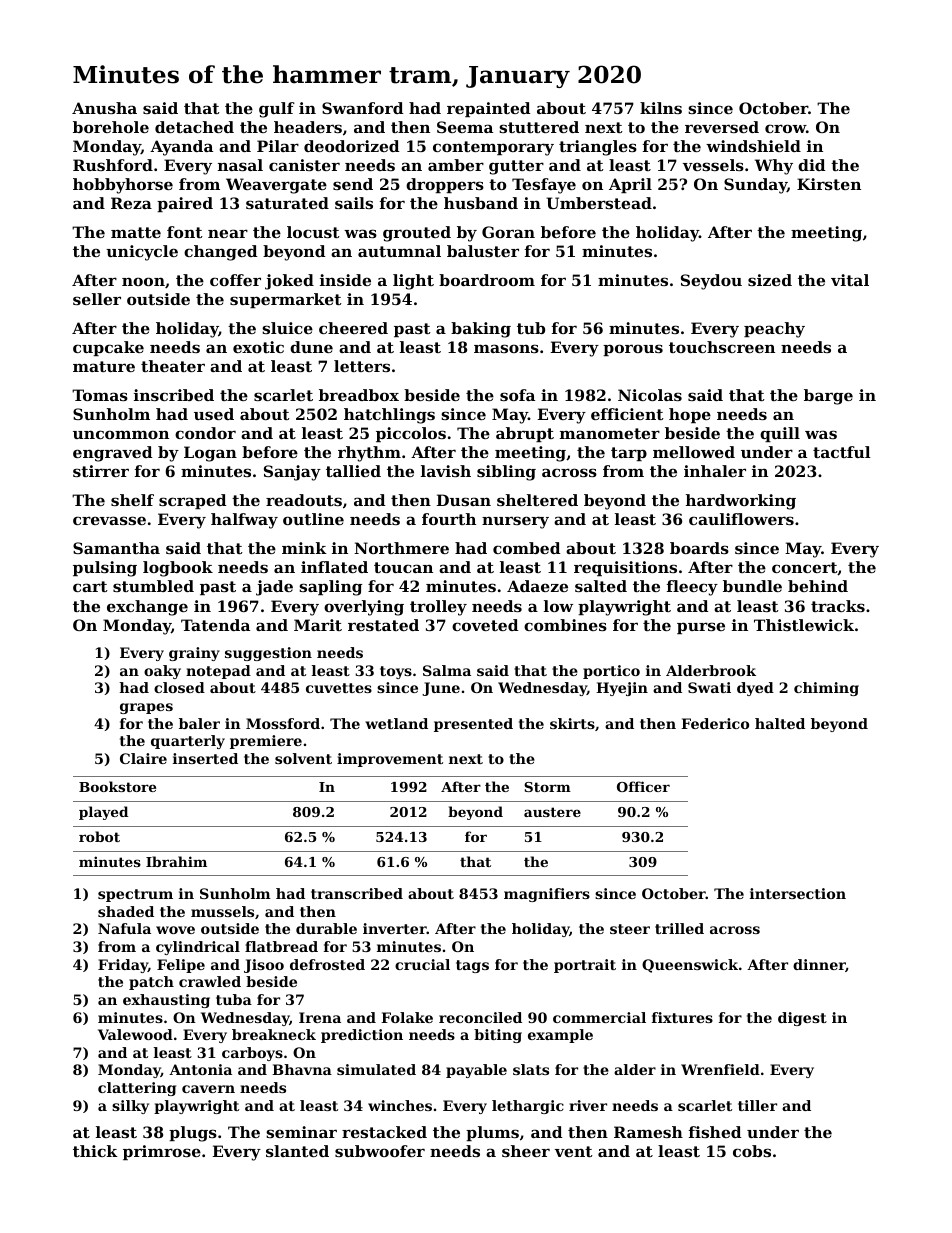 This image has width=952, height=1233. Describe the element at coordinates (537, 500) in the image. I see `sheltered` at that location.
